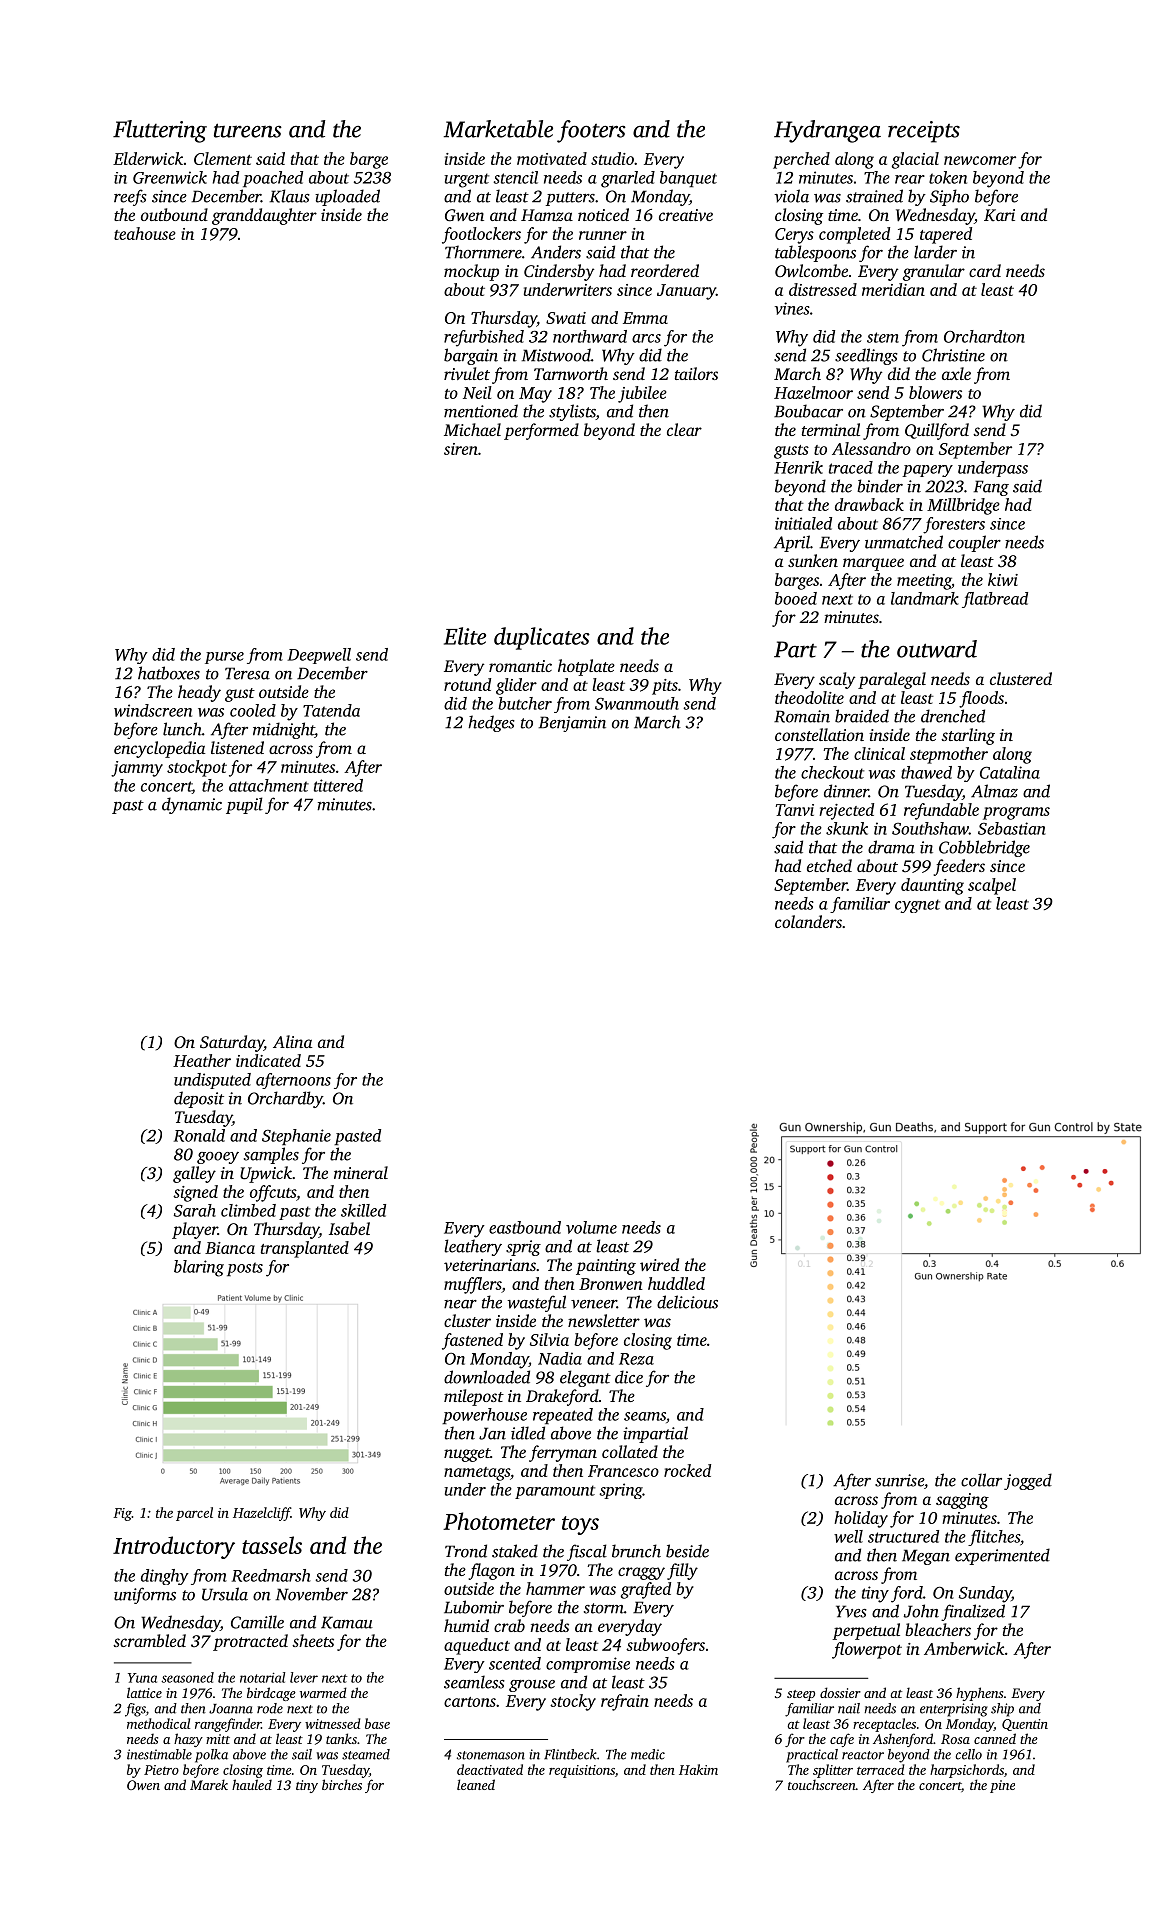 This screenshot has height=1922, width=1167. Describe the element at coordinates (248, 130) in the screenshot. I see `tureens` at that location.
